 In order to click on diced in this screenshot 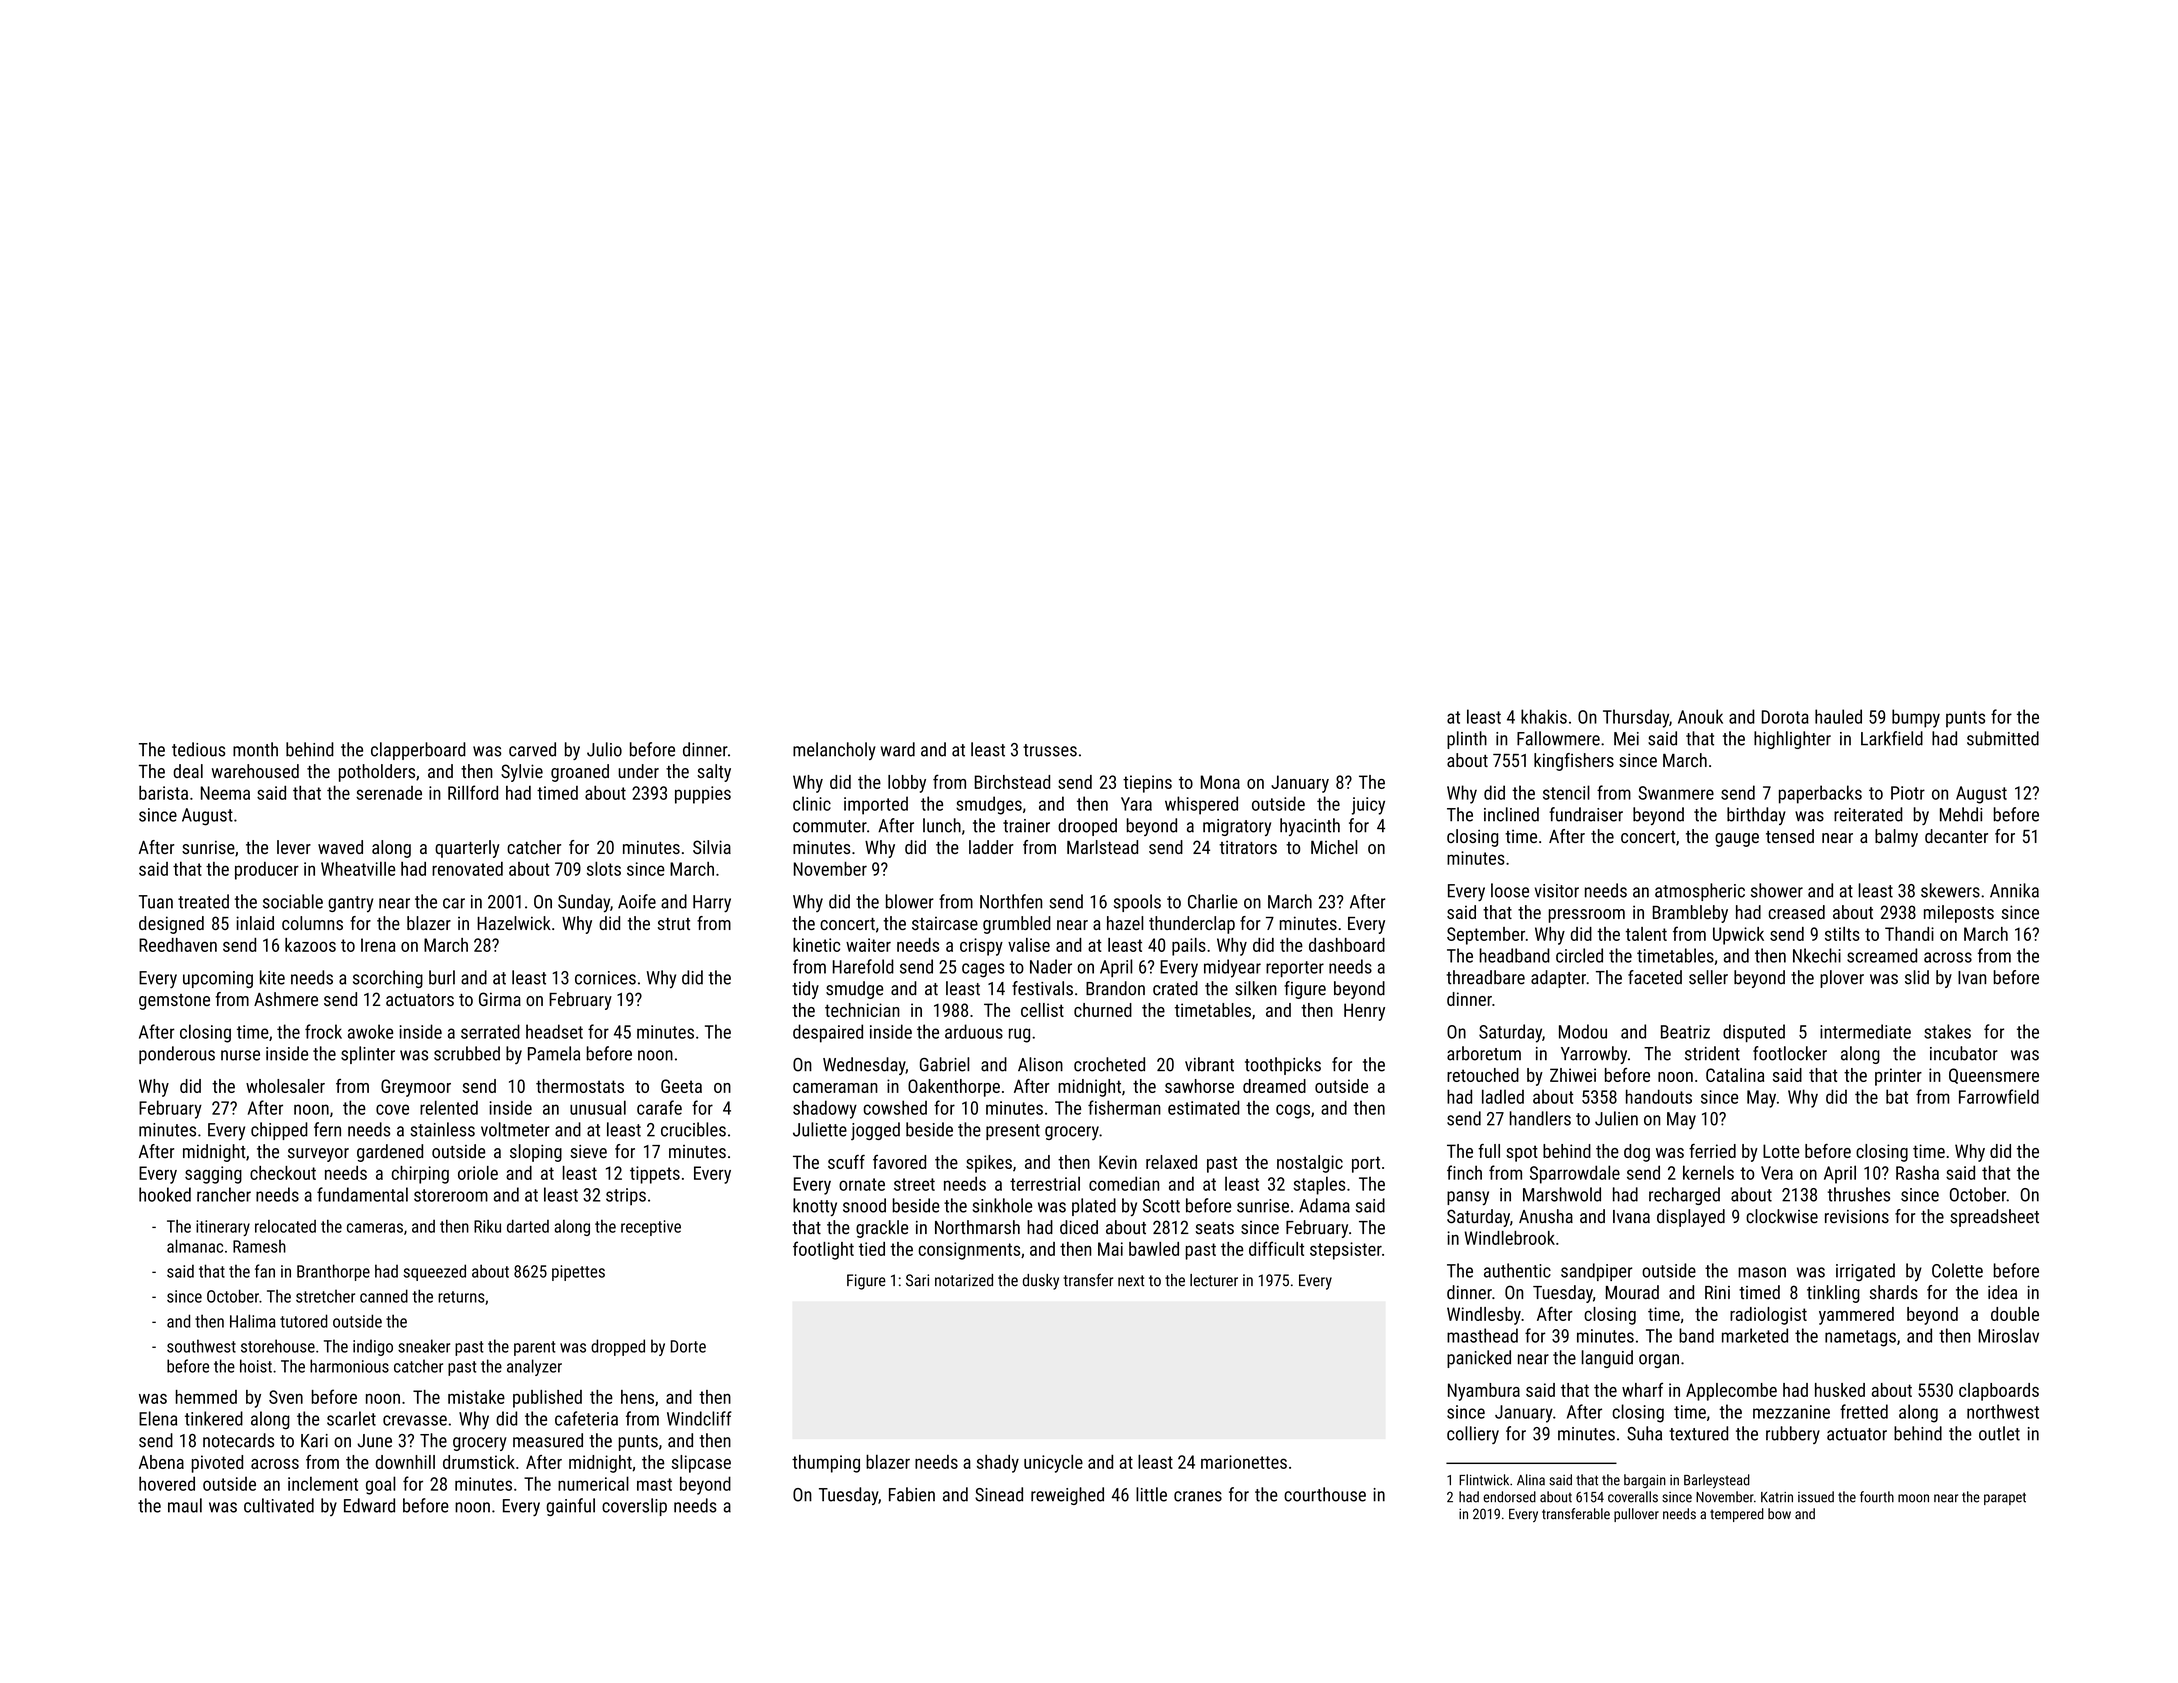, I will do `click(1079, 1227)`.
